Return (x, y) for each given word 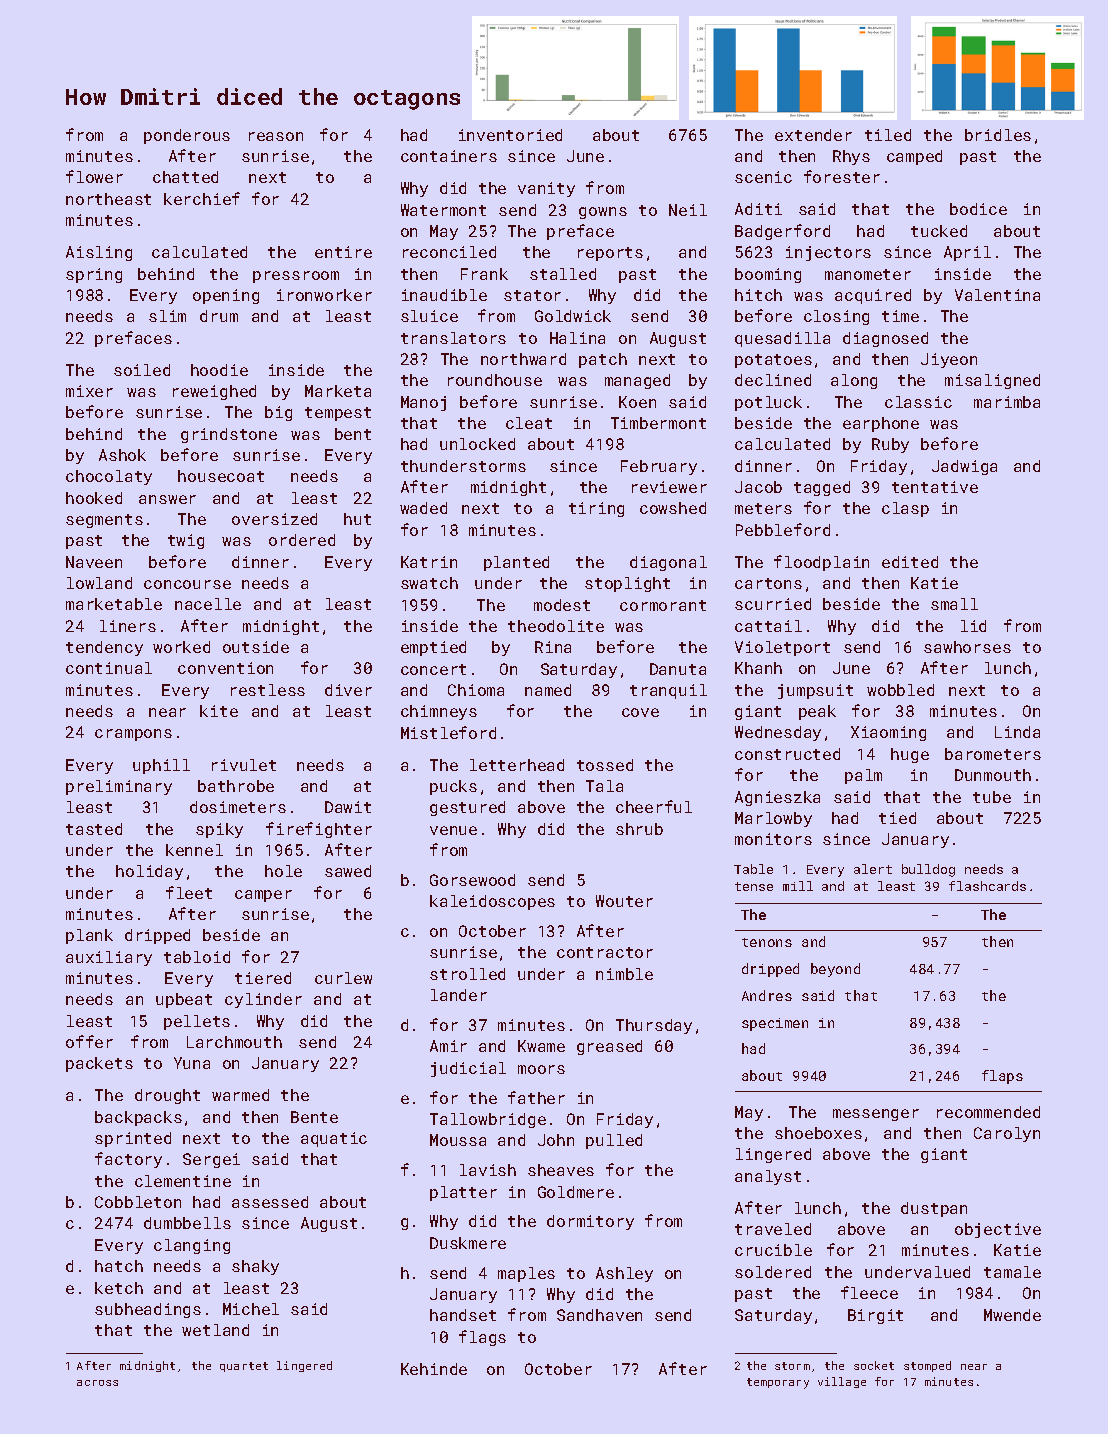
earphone (881, 424)
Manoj (423, 403)
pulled (614, 1141)
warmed (240, 1095)
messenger (876, 1115)
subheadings (148, 1310)
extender (813, 135)
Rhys (851, 157)
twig (186, 541)
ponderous (187, 136)
